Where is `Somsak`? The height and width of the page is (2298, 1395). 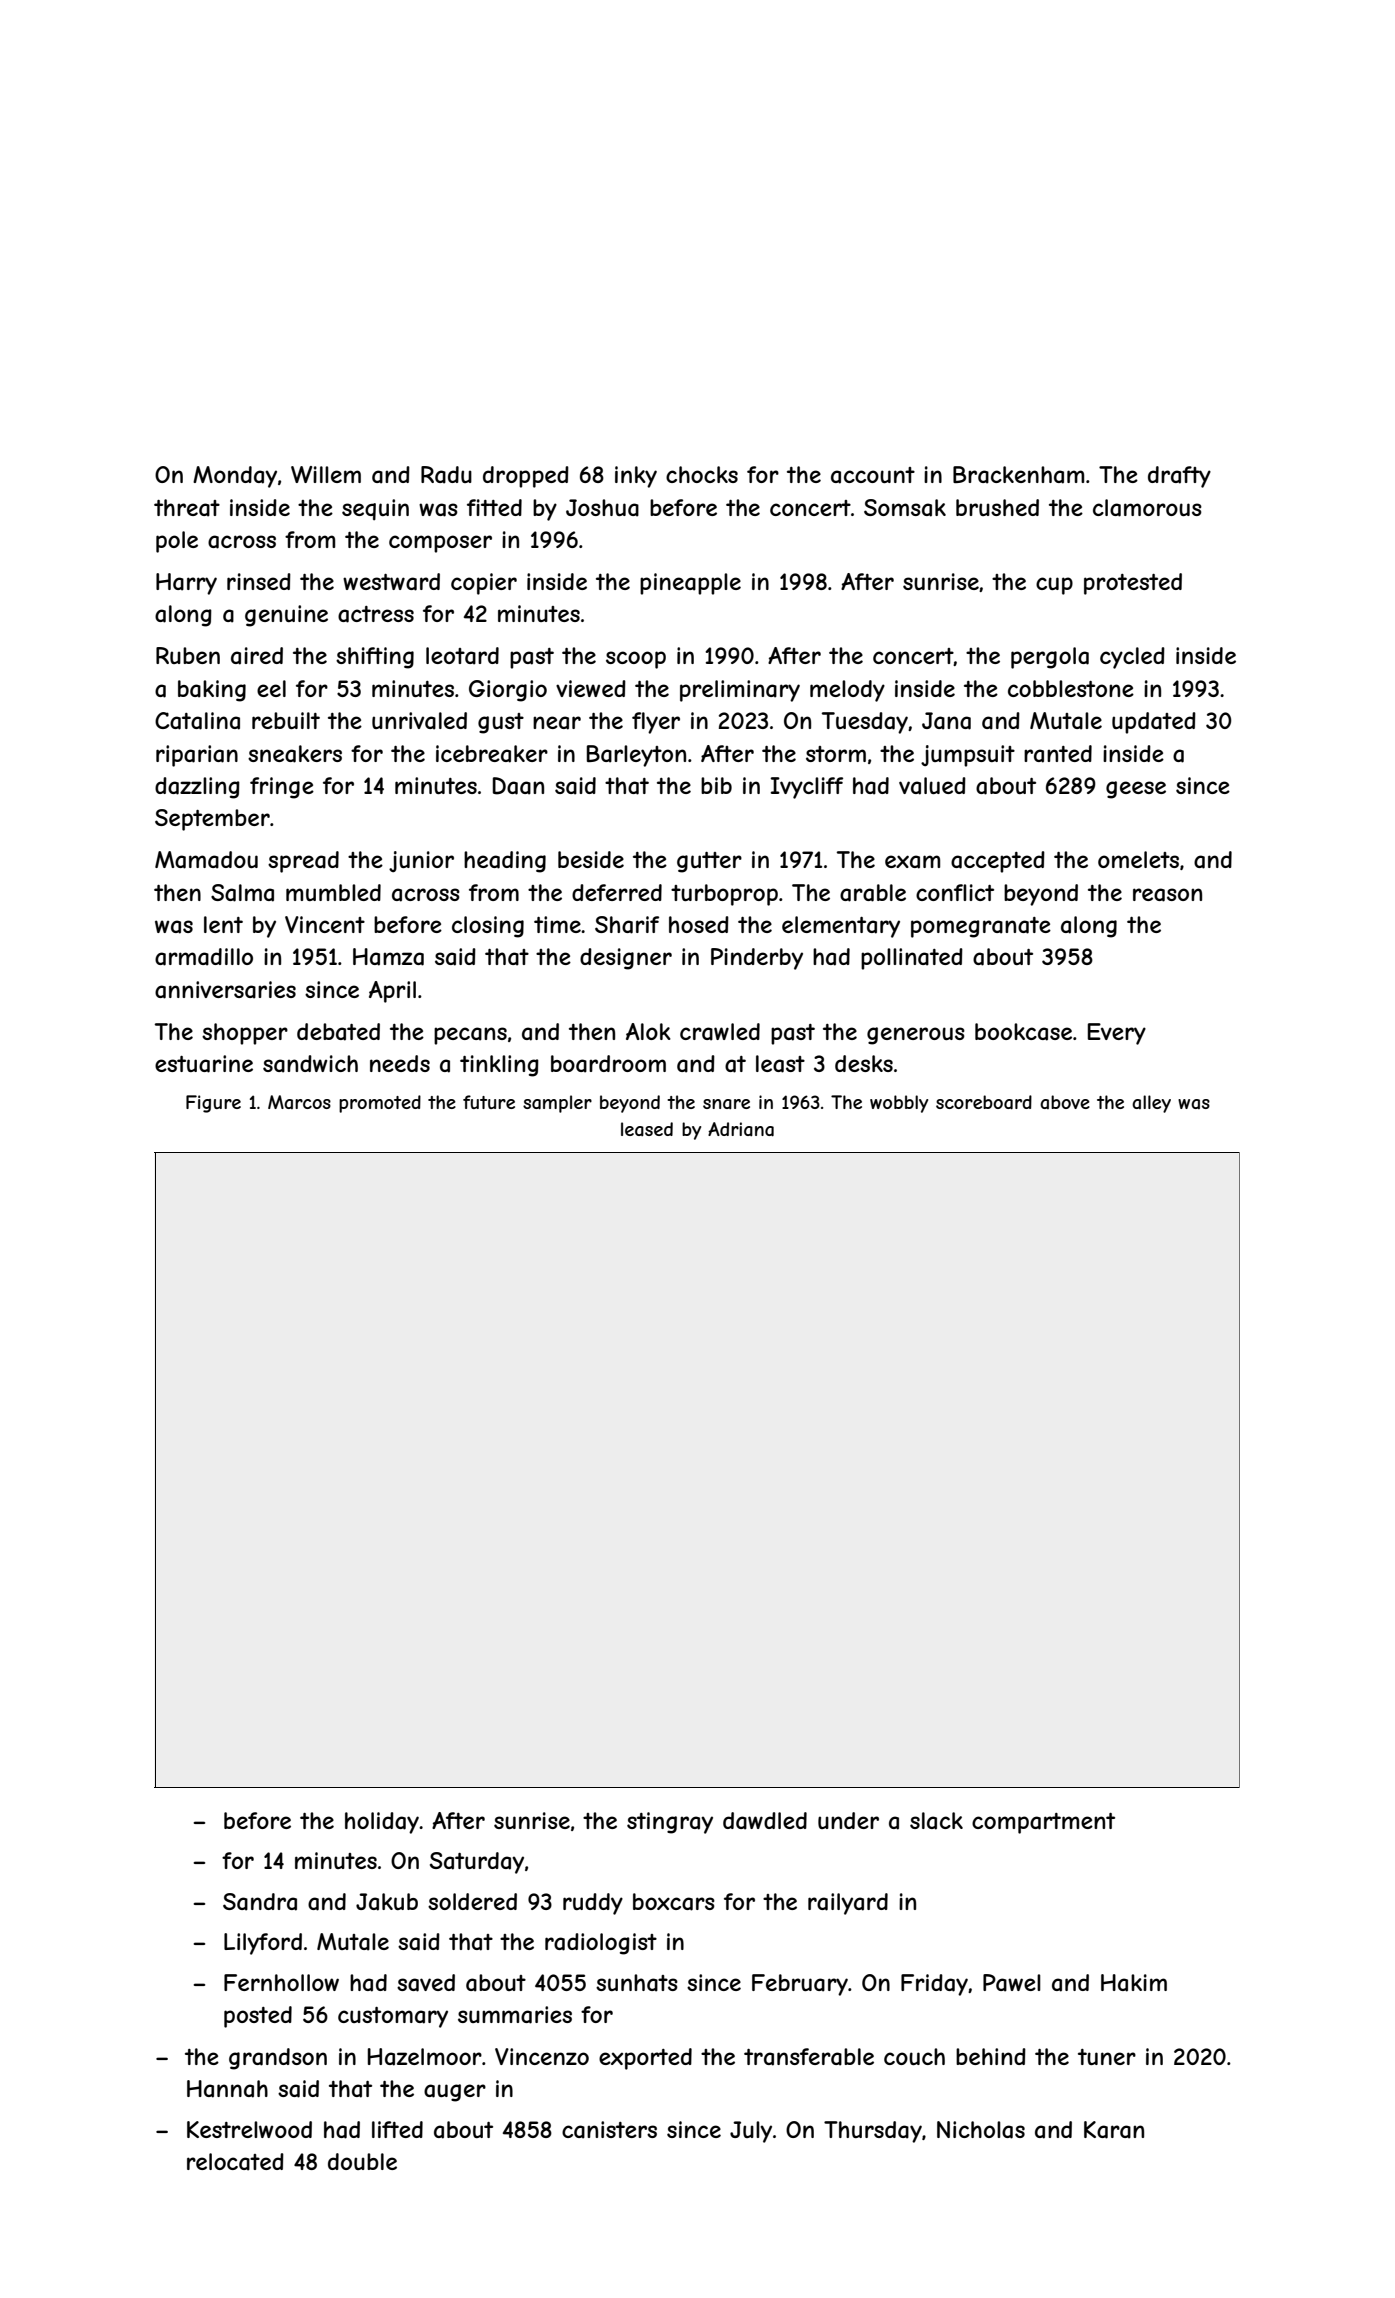 Somsak is located at coordinates (905, 508).
